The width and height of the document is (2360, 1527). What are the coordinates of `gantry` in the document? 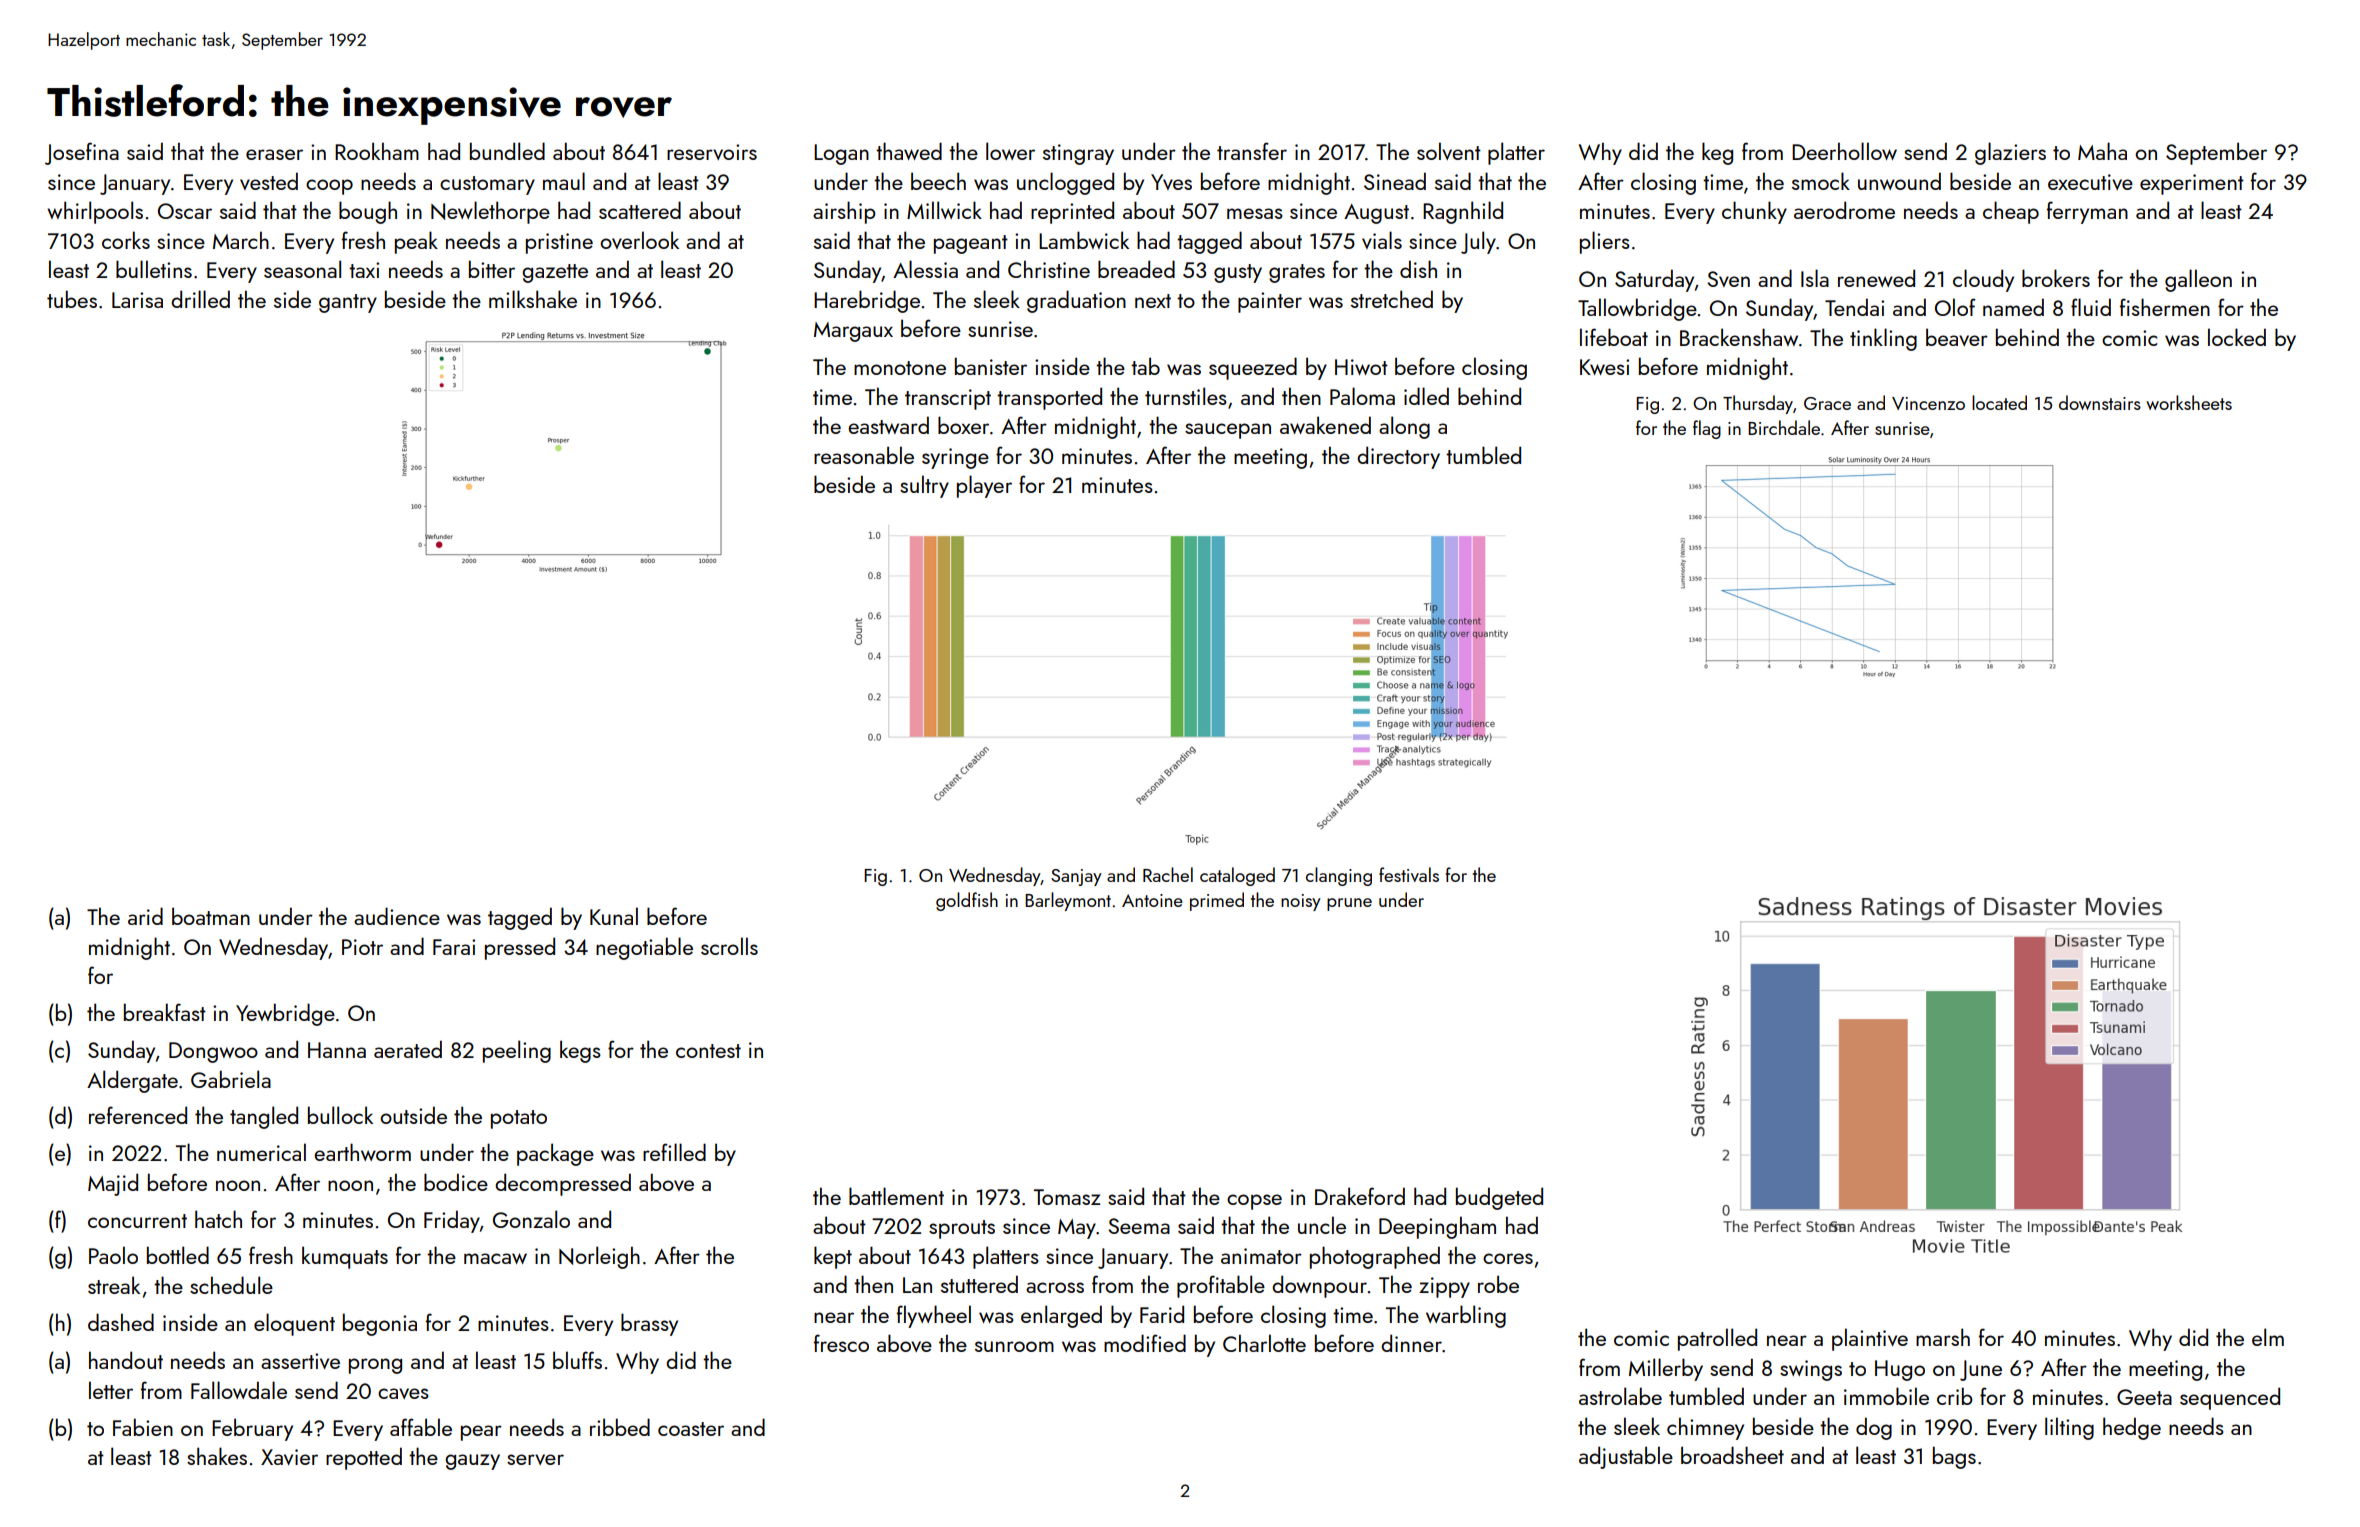 It's located at (348, 303).
